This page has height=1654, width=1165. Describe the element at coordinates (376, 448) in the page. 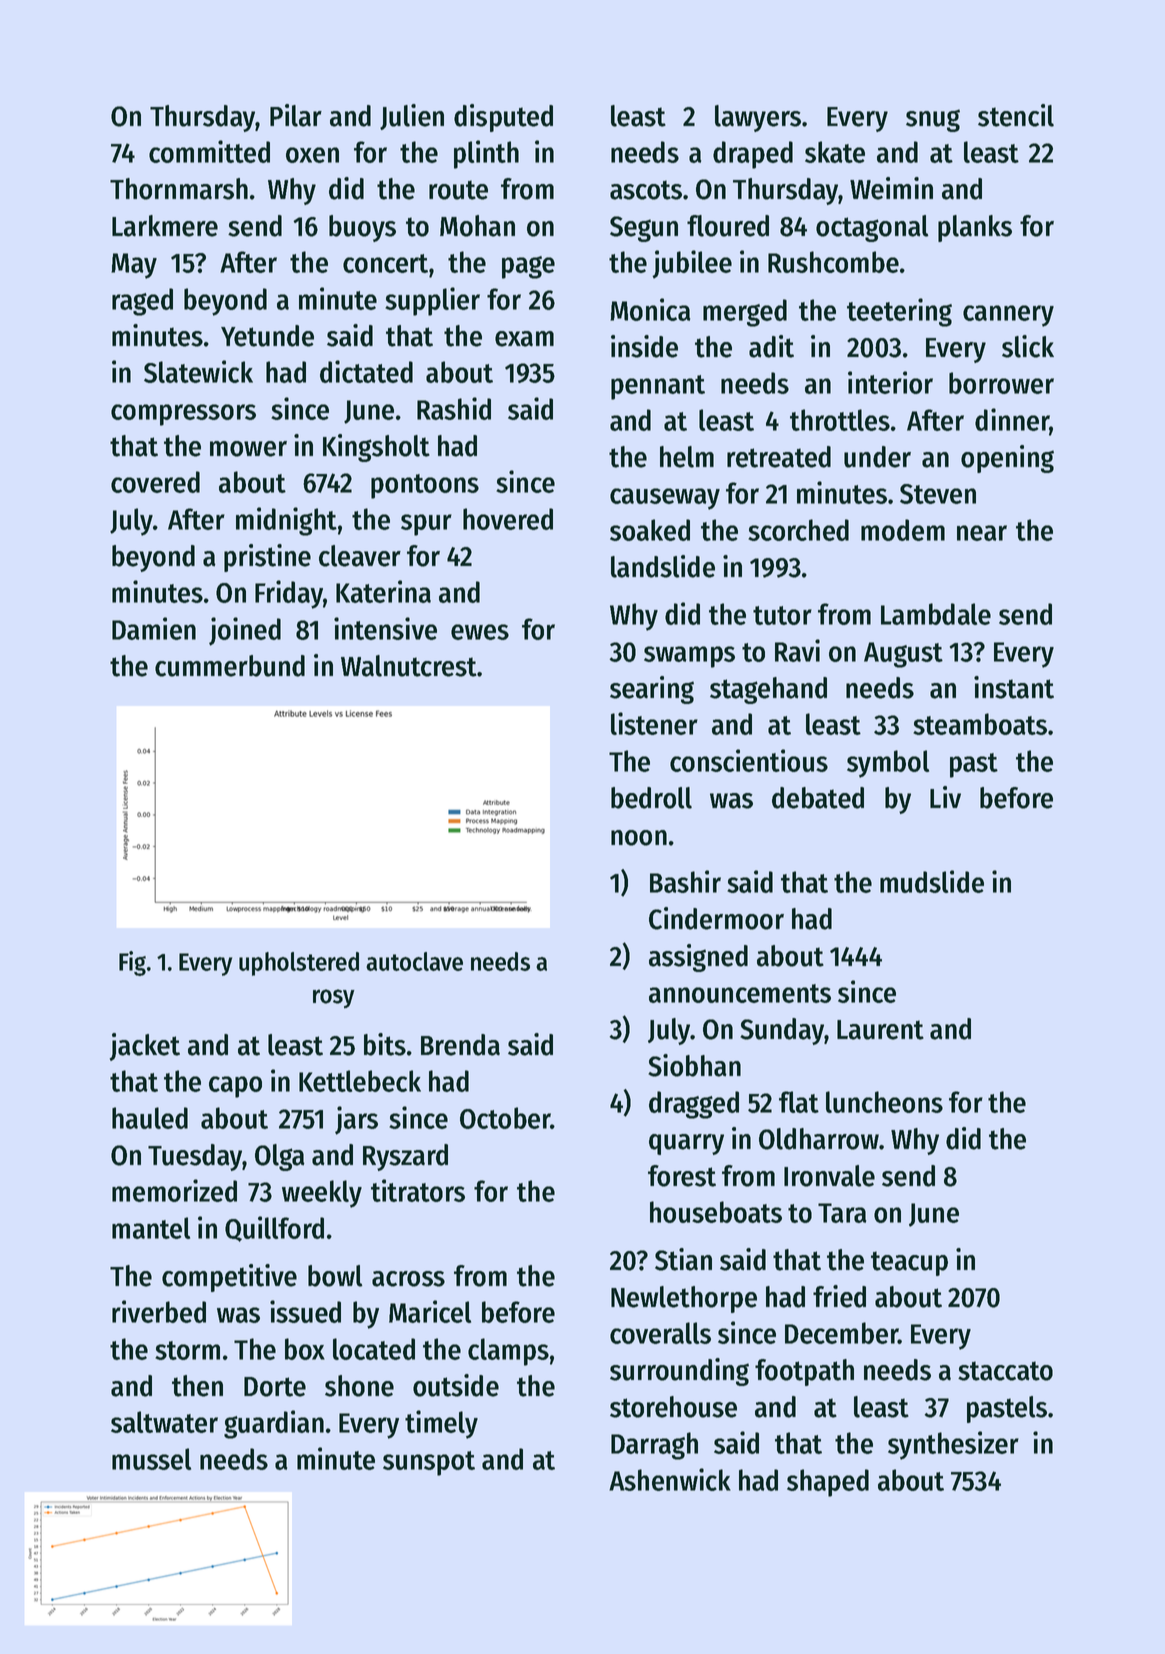

I see `Kingsholt` at that location.
